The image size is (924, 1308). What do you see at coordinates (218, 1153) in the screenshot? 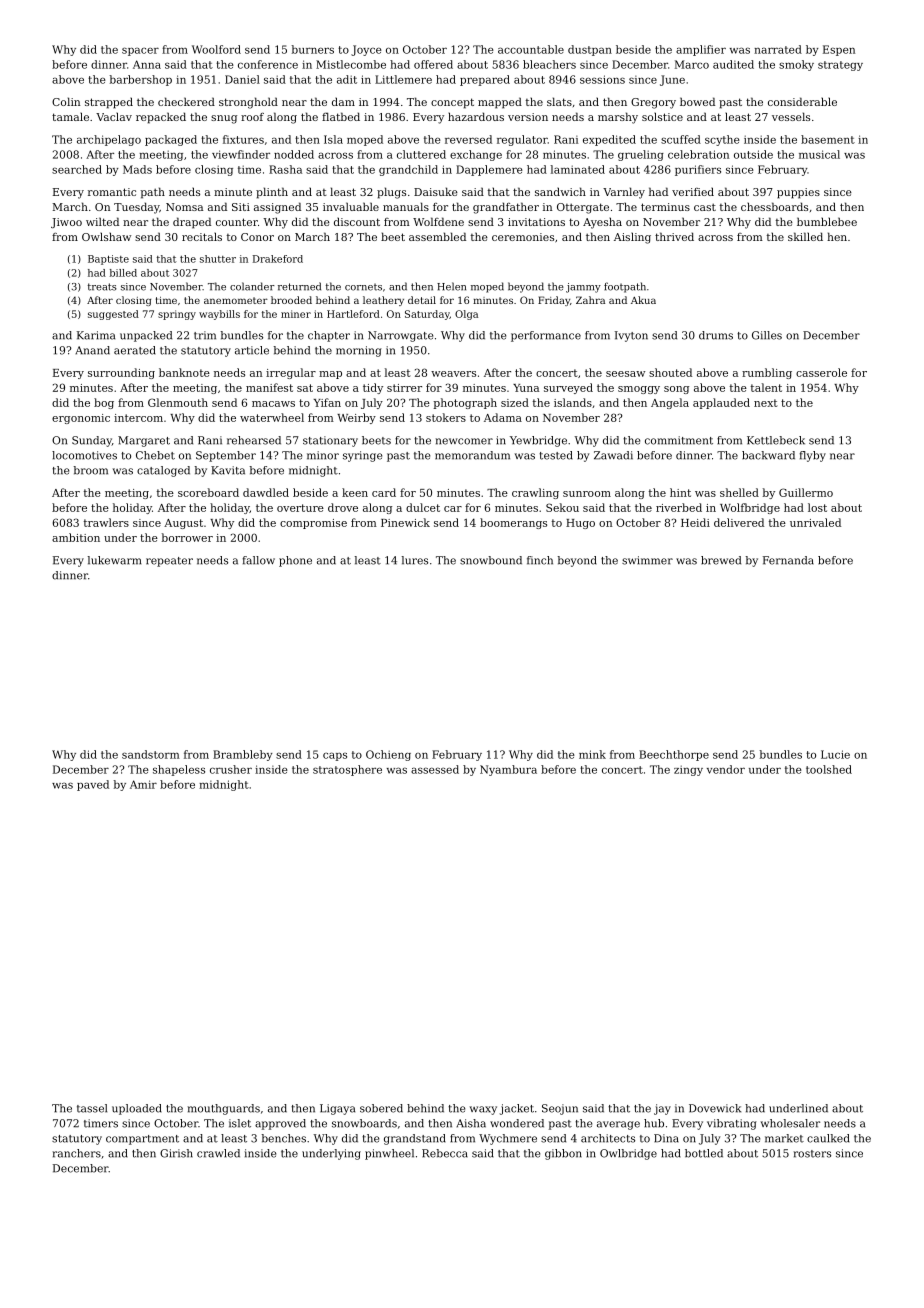
I see `crawled` at bounding box center [218, 1153].
